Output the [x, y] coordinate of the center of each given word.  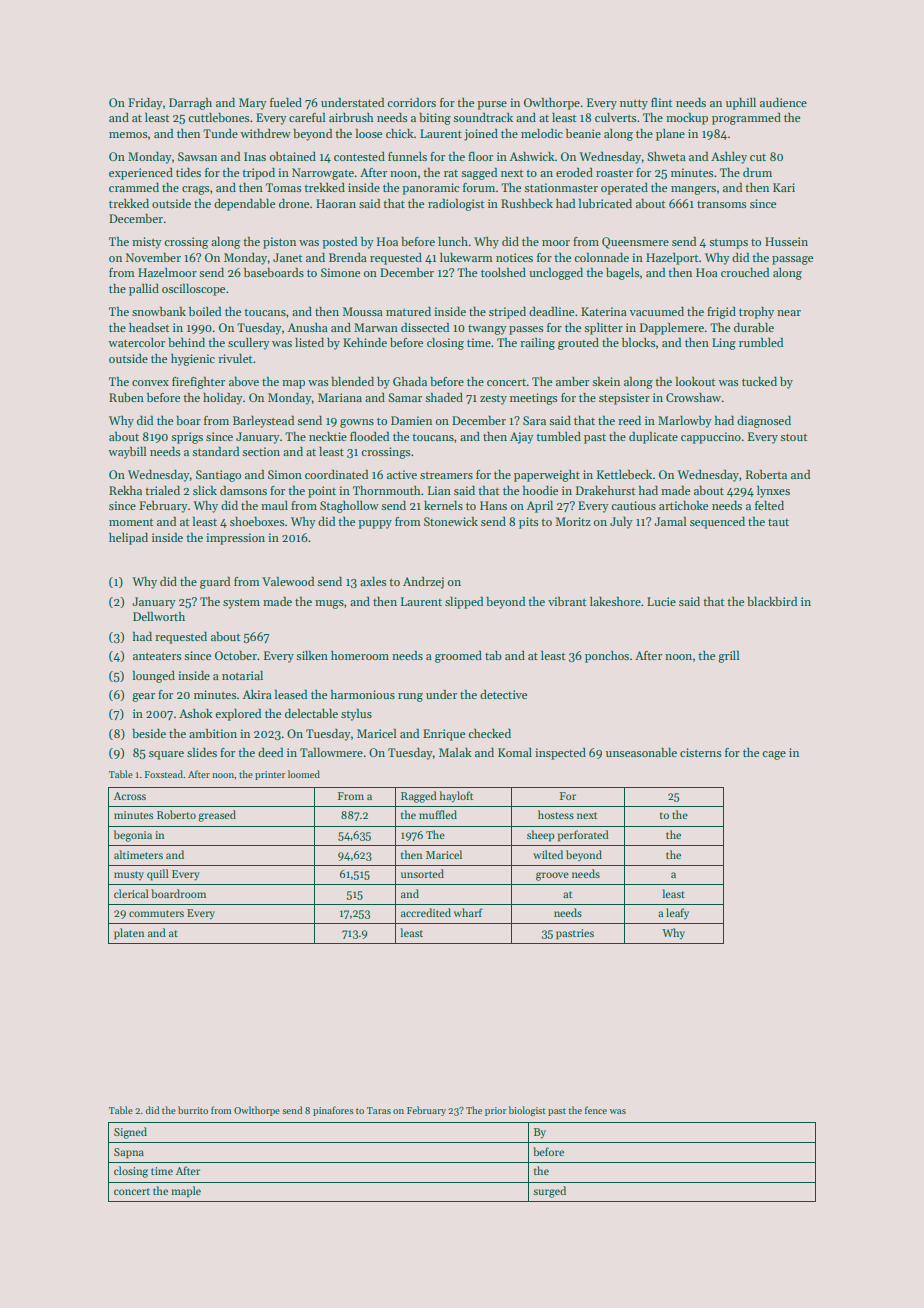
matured [408, 311]
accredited [426, 912]
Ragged [419, 797]
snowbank [159, 311]
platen [129, 934]
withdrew [265, 133]
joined [481, 134]
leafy [677, 913]
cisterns [701, 752]
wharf [468, 912]
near [789, 313]
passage [792, 260]
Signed [130, 1133]
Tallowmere [331, 752]
